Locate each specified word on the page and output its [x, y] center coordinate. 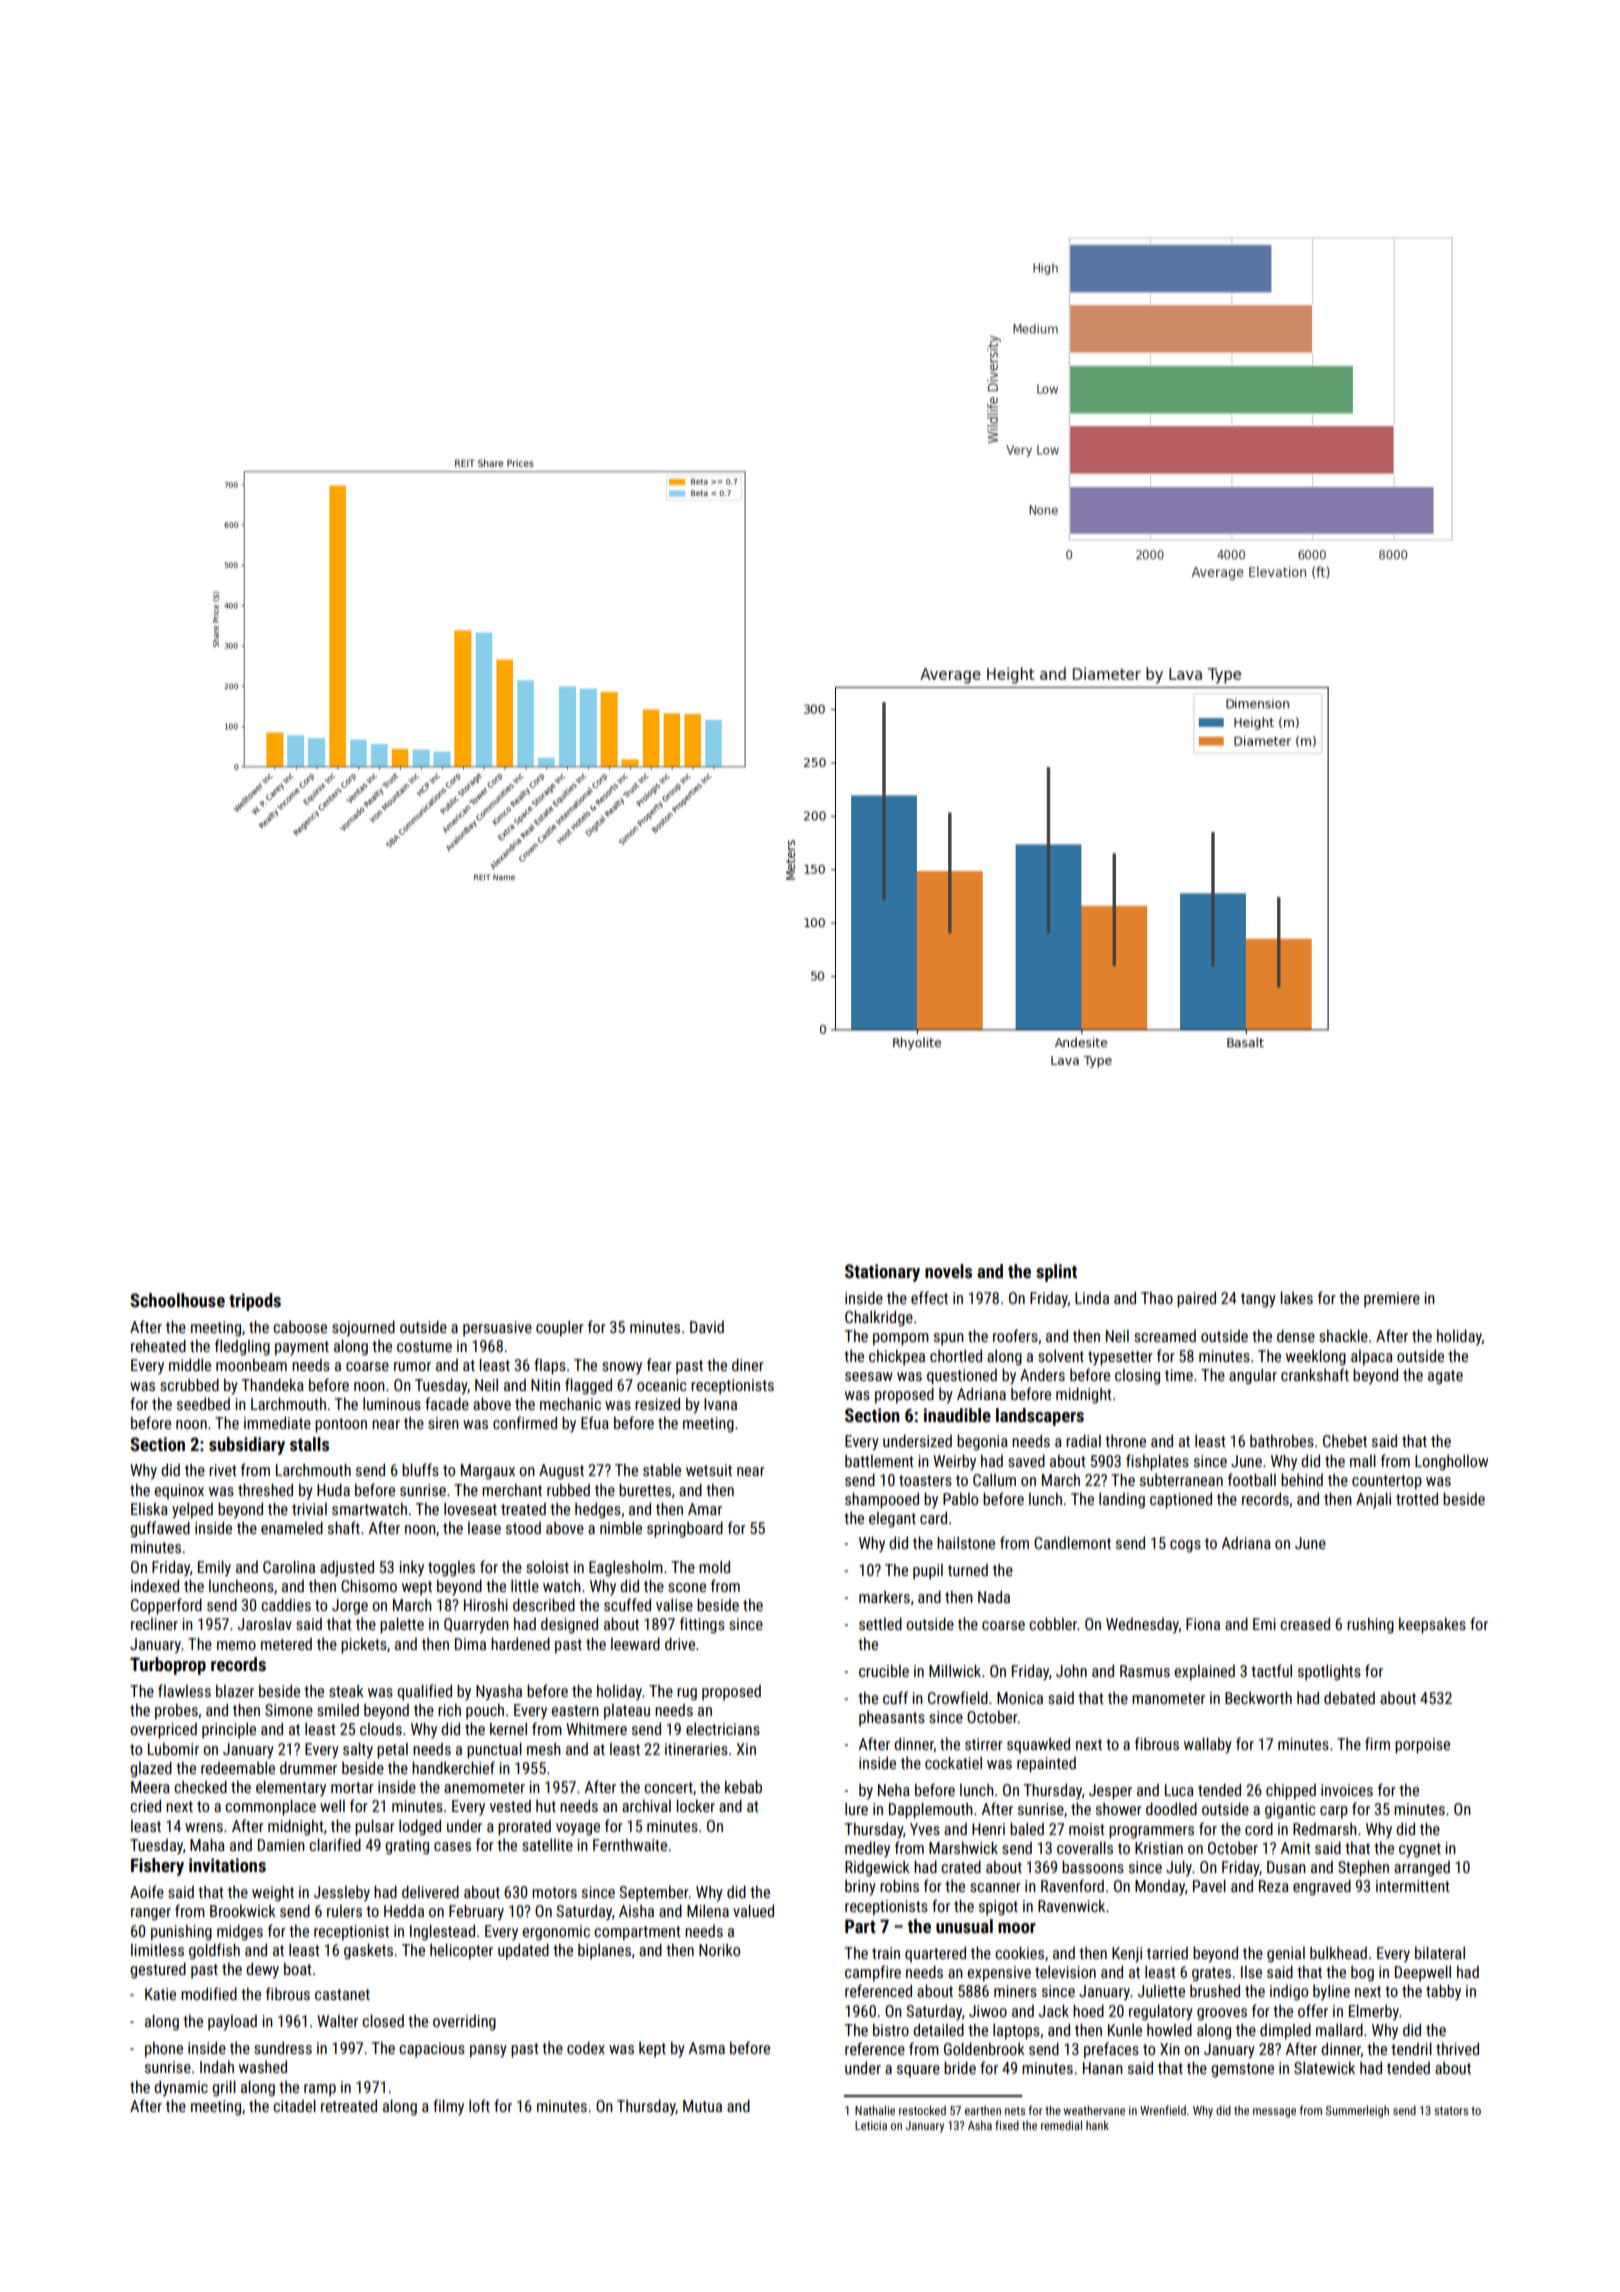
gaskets [368, 1951]
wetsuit [709, 1470]
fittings [702, 1625]
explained [1204, 1673]
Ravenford [1072, 1885]
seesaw [869, 1376]
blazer [235, 1691]
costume [424, 1346]
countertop [1387, 1482]
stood [523, 1528]
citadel [294, 2105]
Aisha [636, 1911]
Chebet [1345, 1441]
